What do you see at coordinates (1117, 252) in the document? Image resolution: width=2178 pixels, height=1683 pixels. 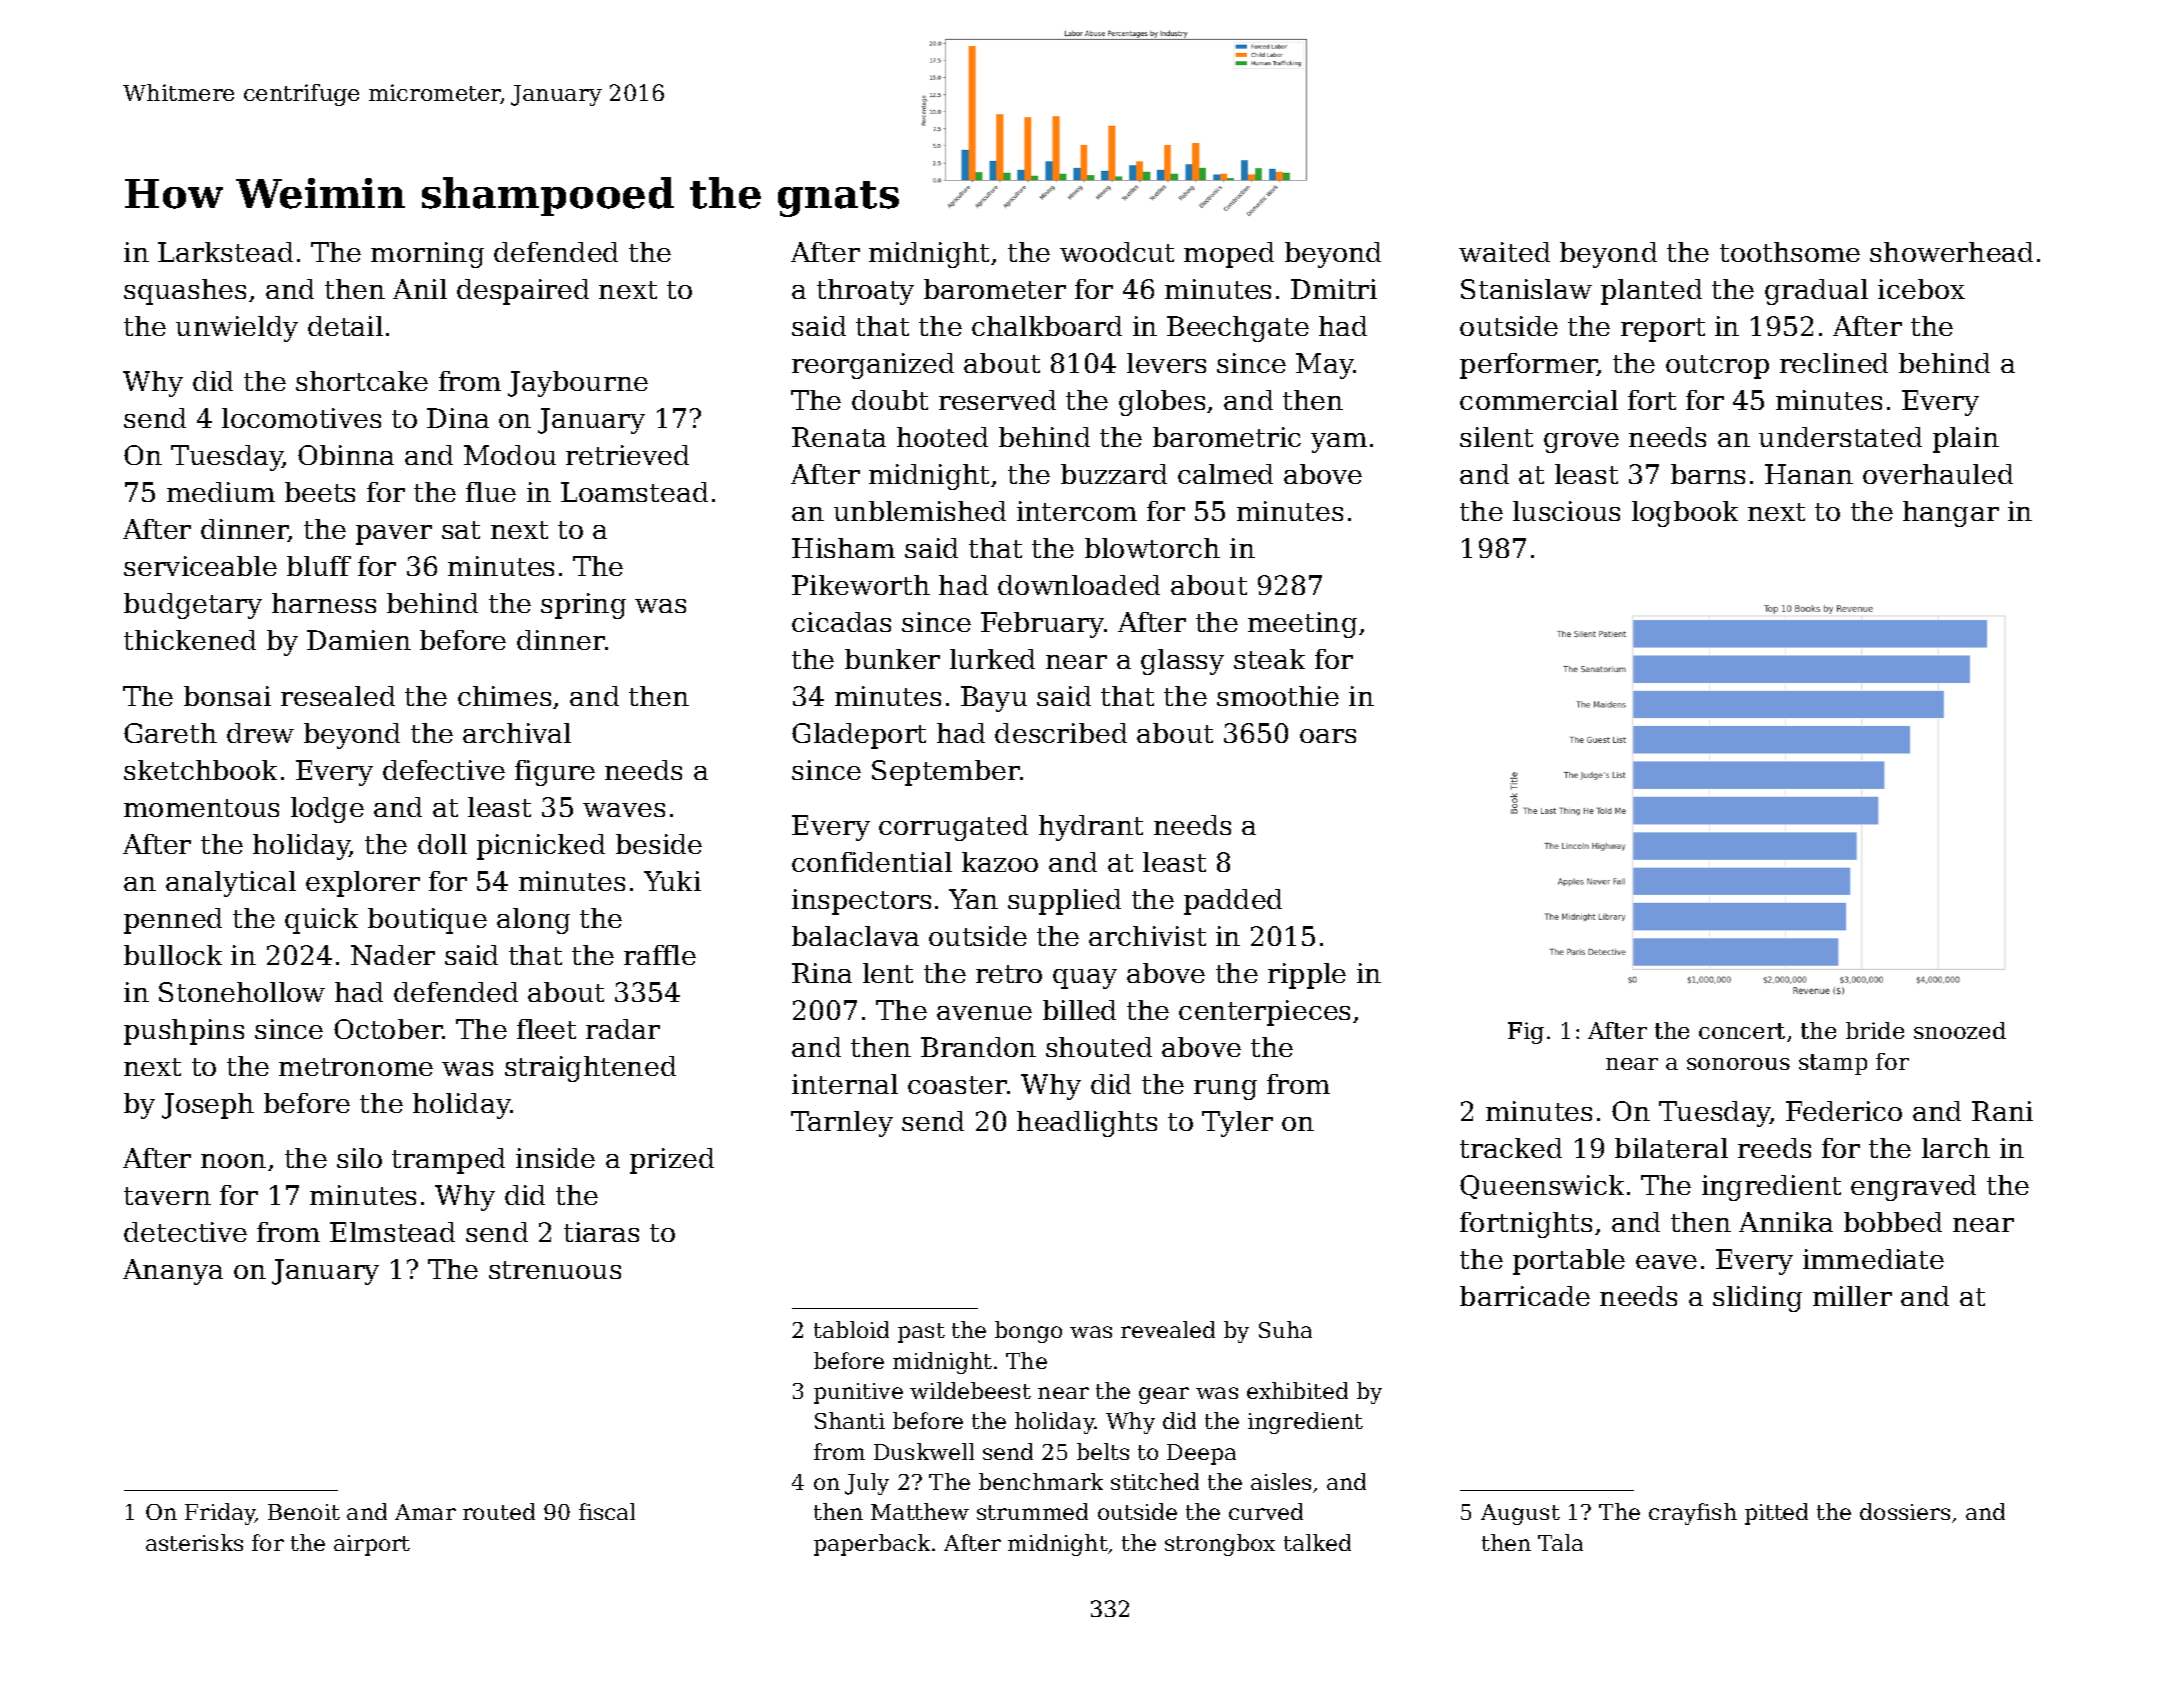 I see `woodcut` at bounding box center [1117, 252].
